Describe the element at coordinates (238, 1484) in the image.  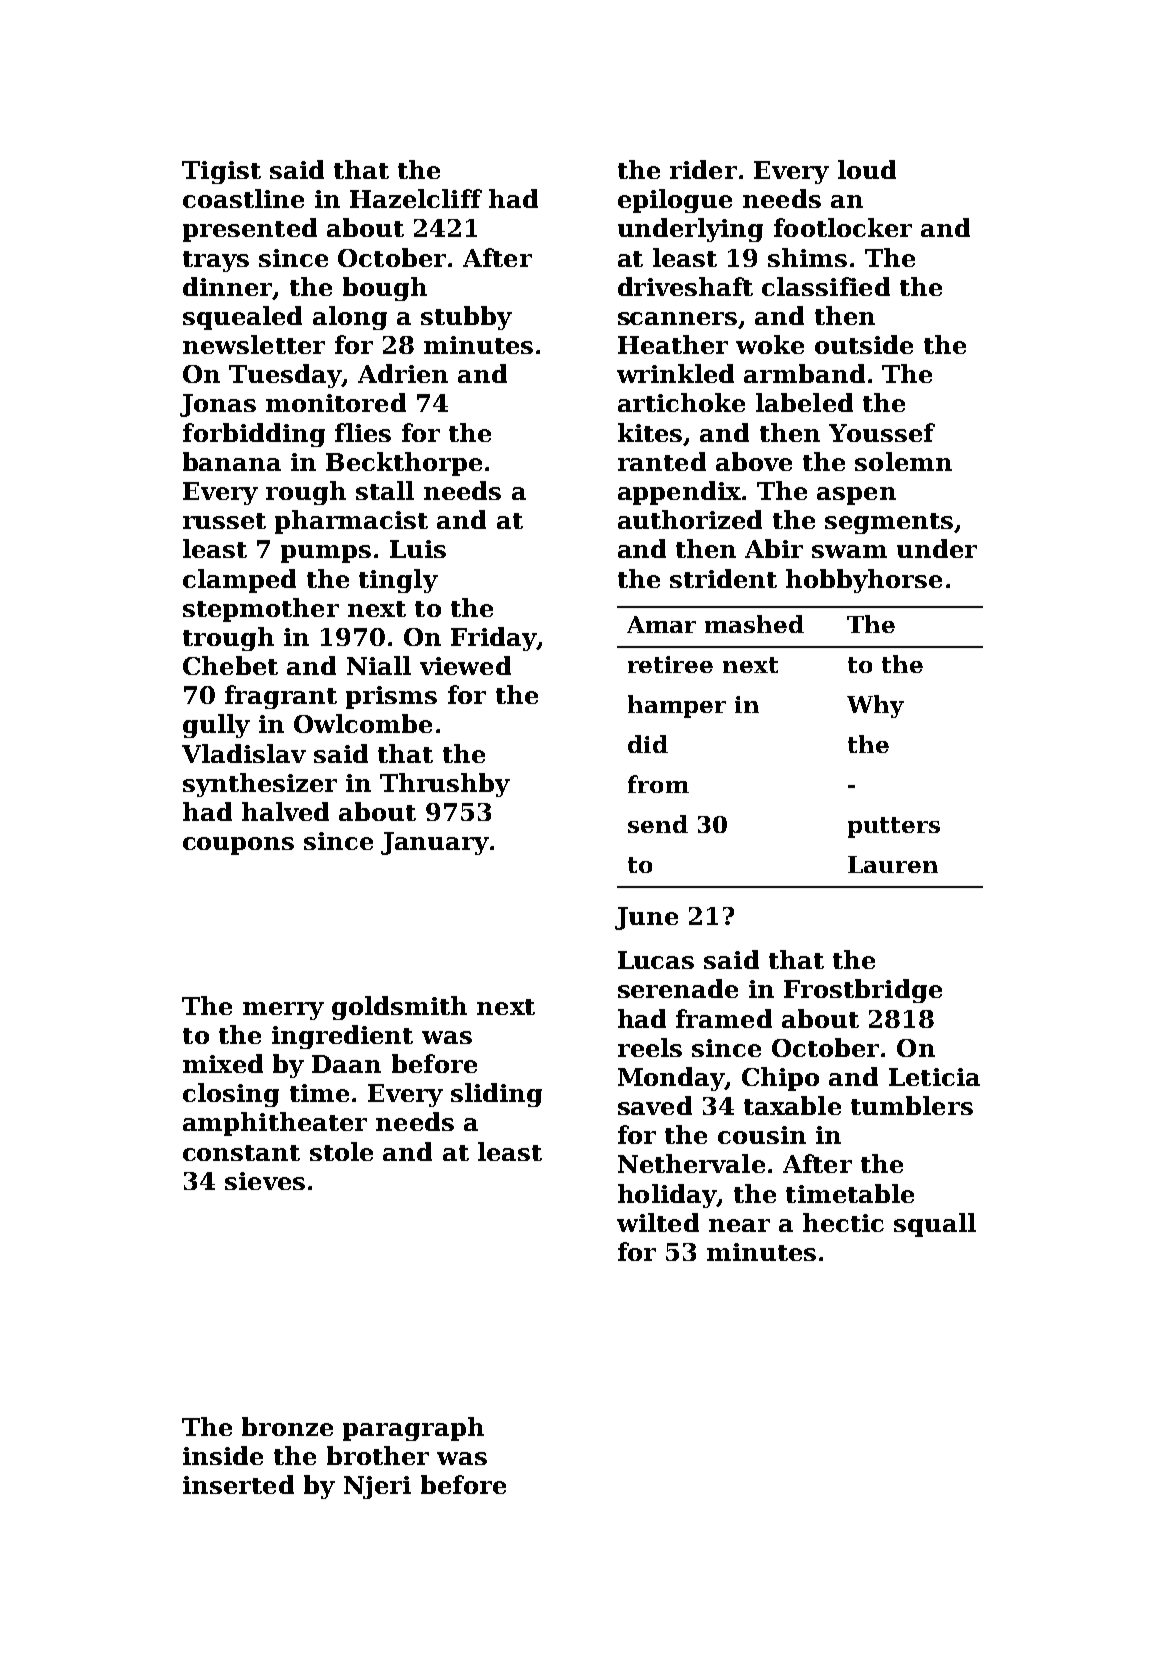
I see `inserted` at that location.
